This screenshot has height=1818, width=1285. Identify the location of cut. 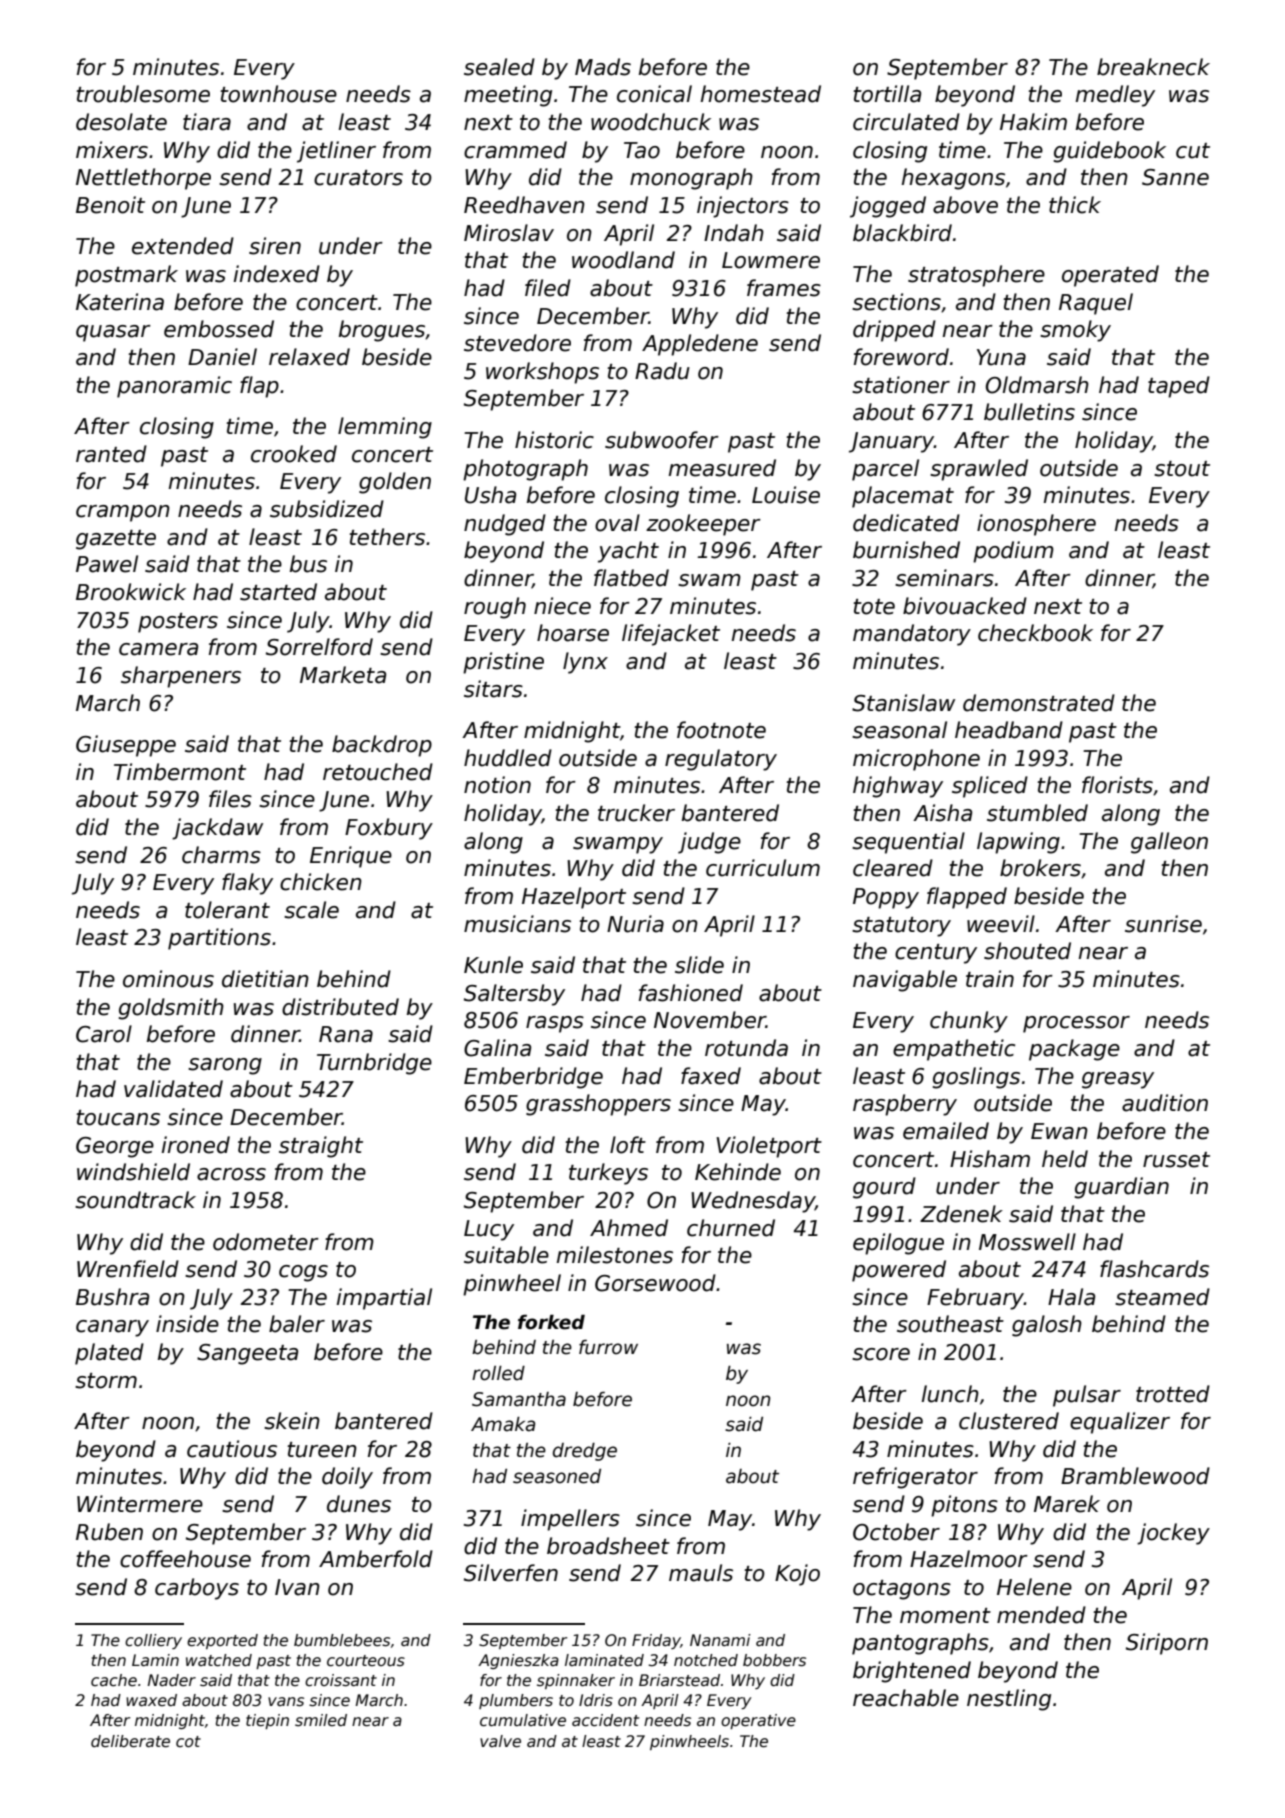
(1193, 151).
